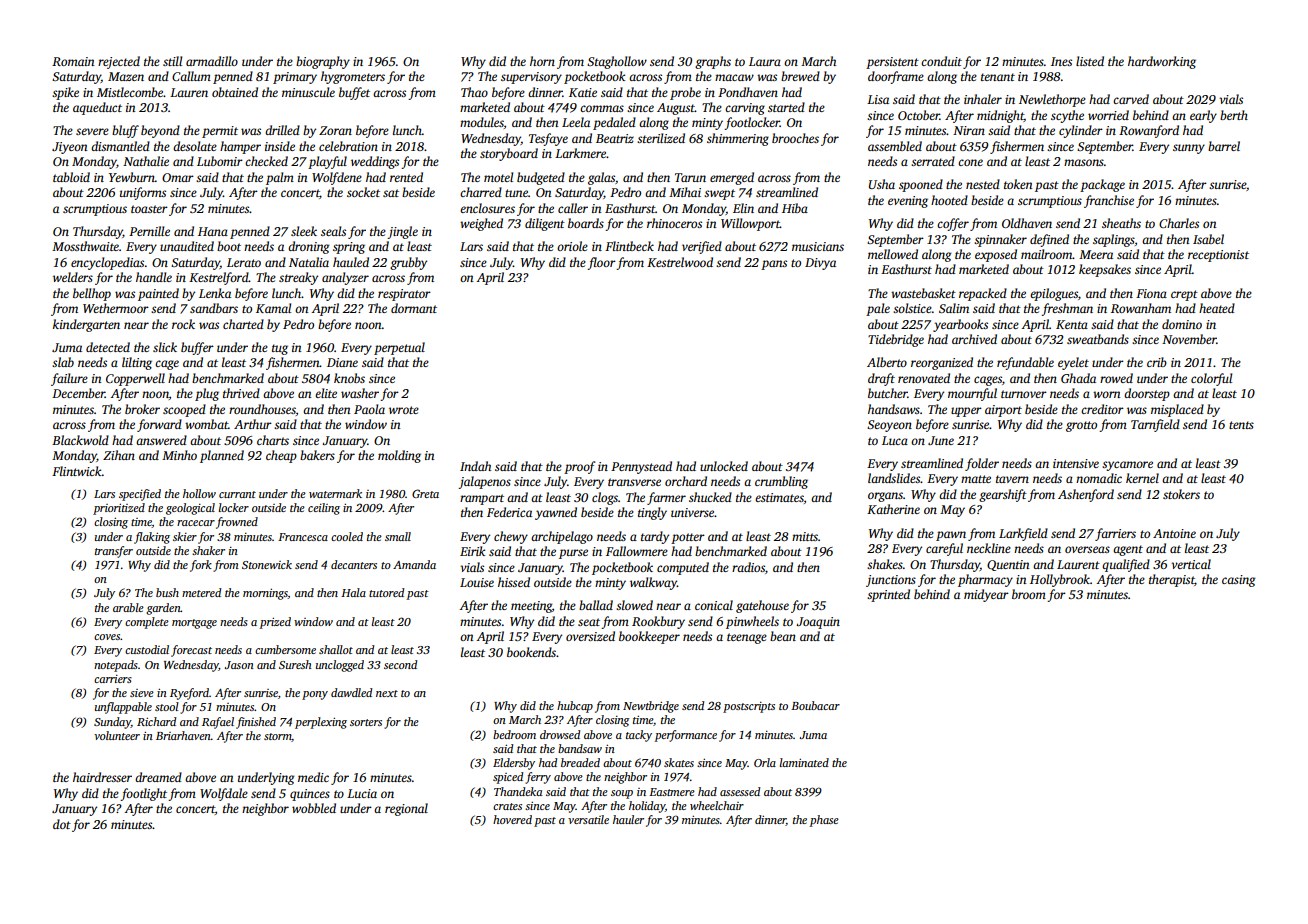  What do you see at coordinates (887, 362) in the image?
I see `Alberto` at bounding box center [887, 362].
